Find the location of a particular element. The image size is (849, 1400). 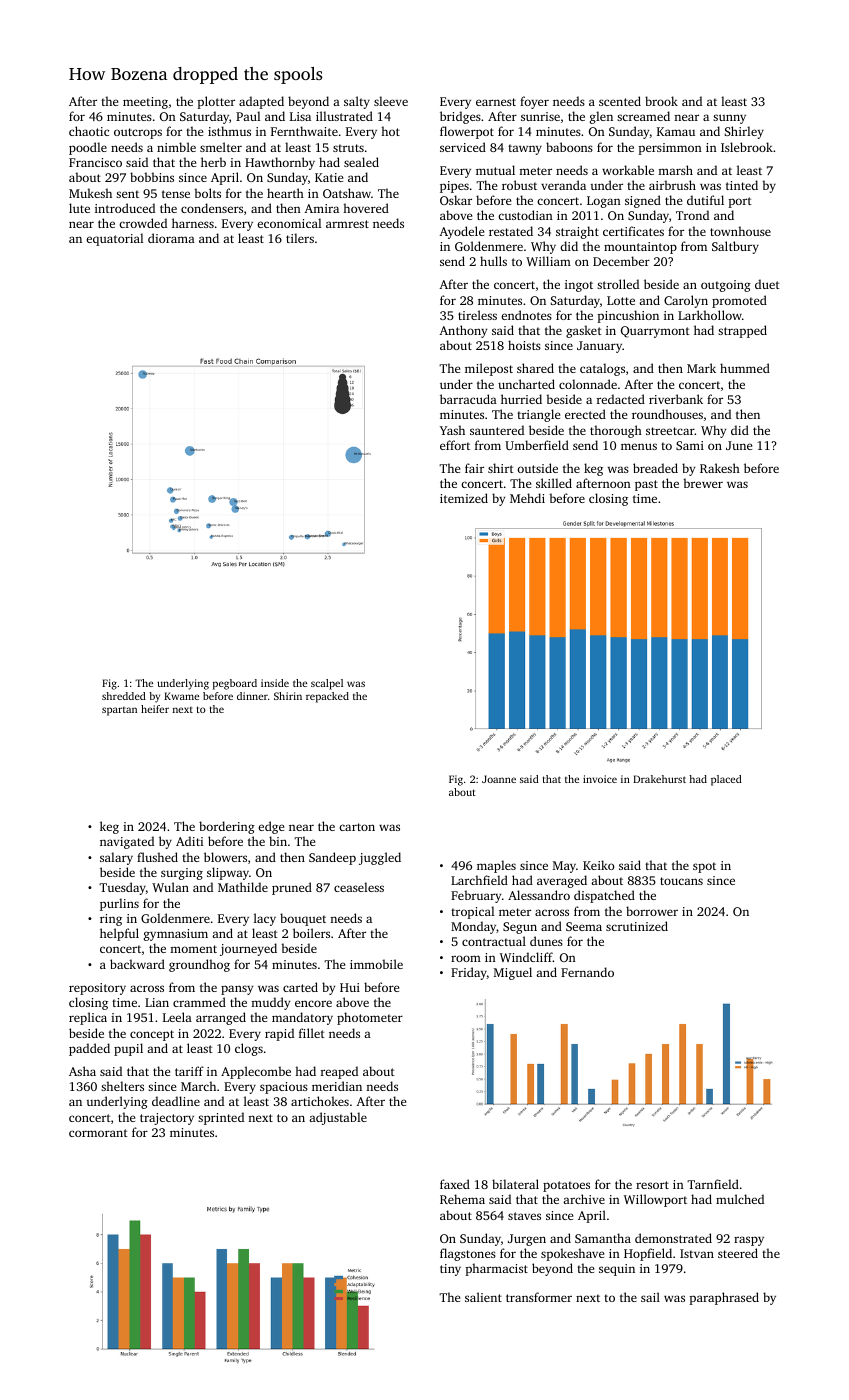

roundhouses is located at coordinates (667, 414).
